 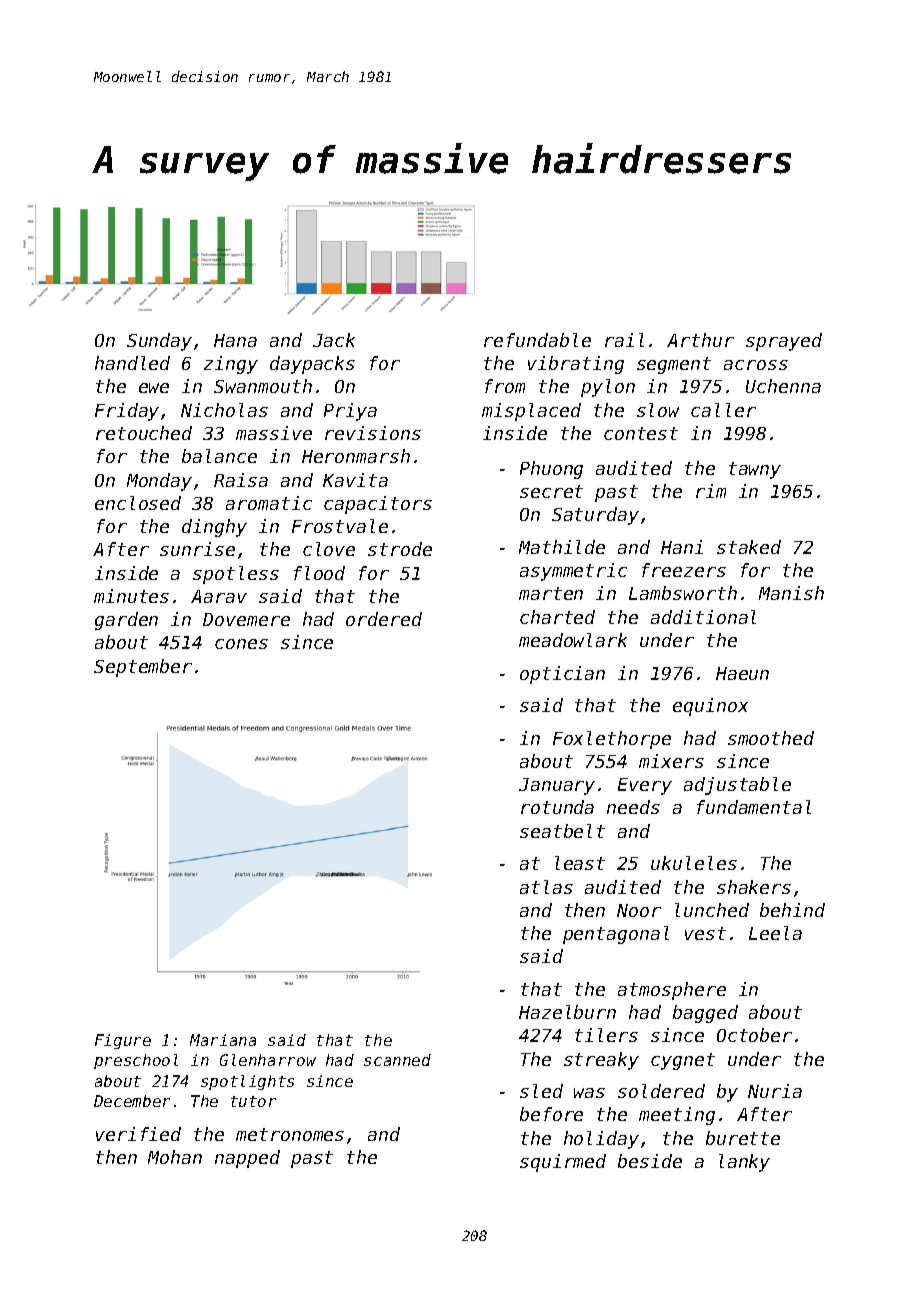 I want to click on Mathilde, so click(x=562, y=547).
